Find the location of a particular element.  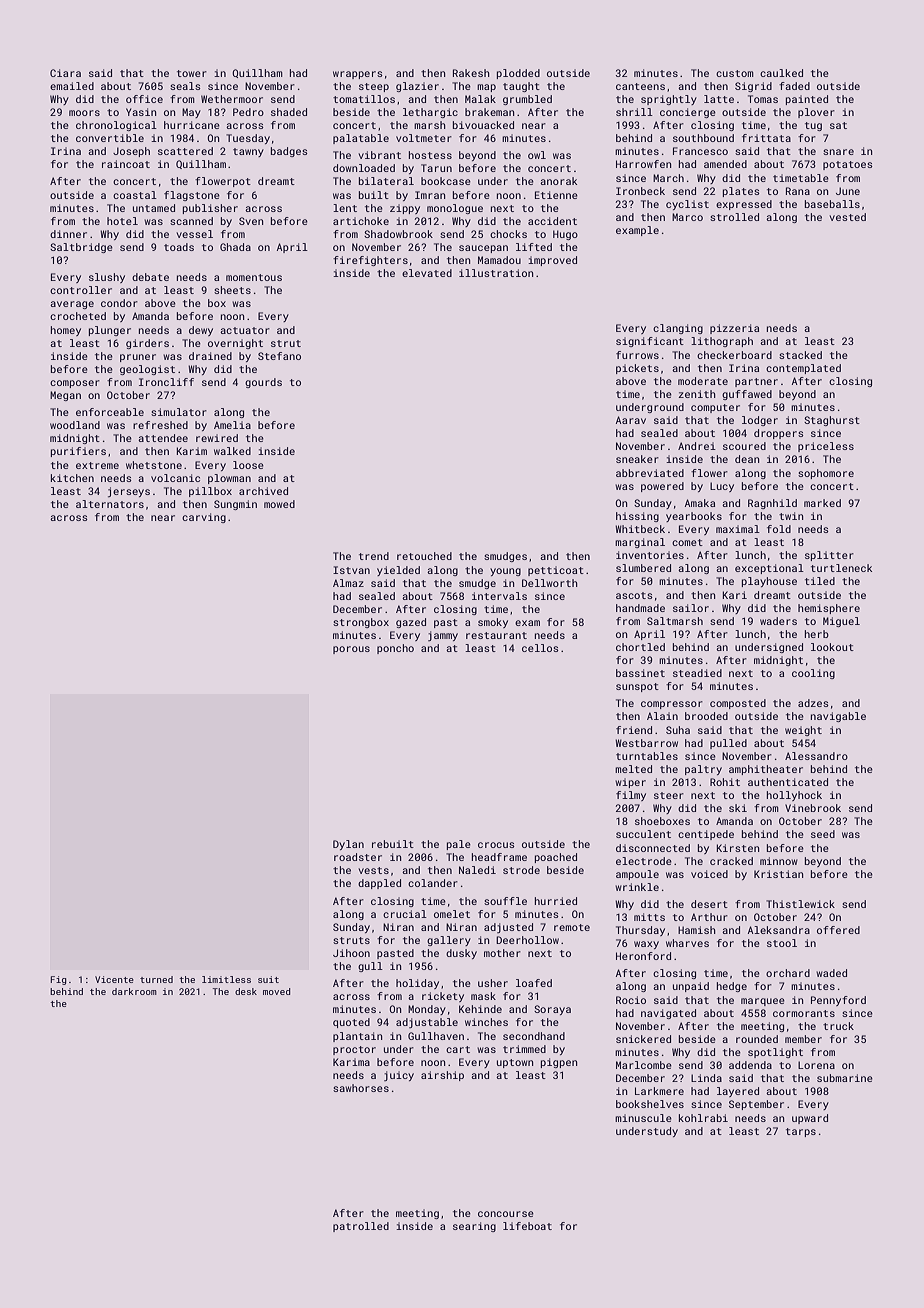

Dylan is located at coordinates (348, 845).
